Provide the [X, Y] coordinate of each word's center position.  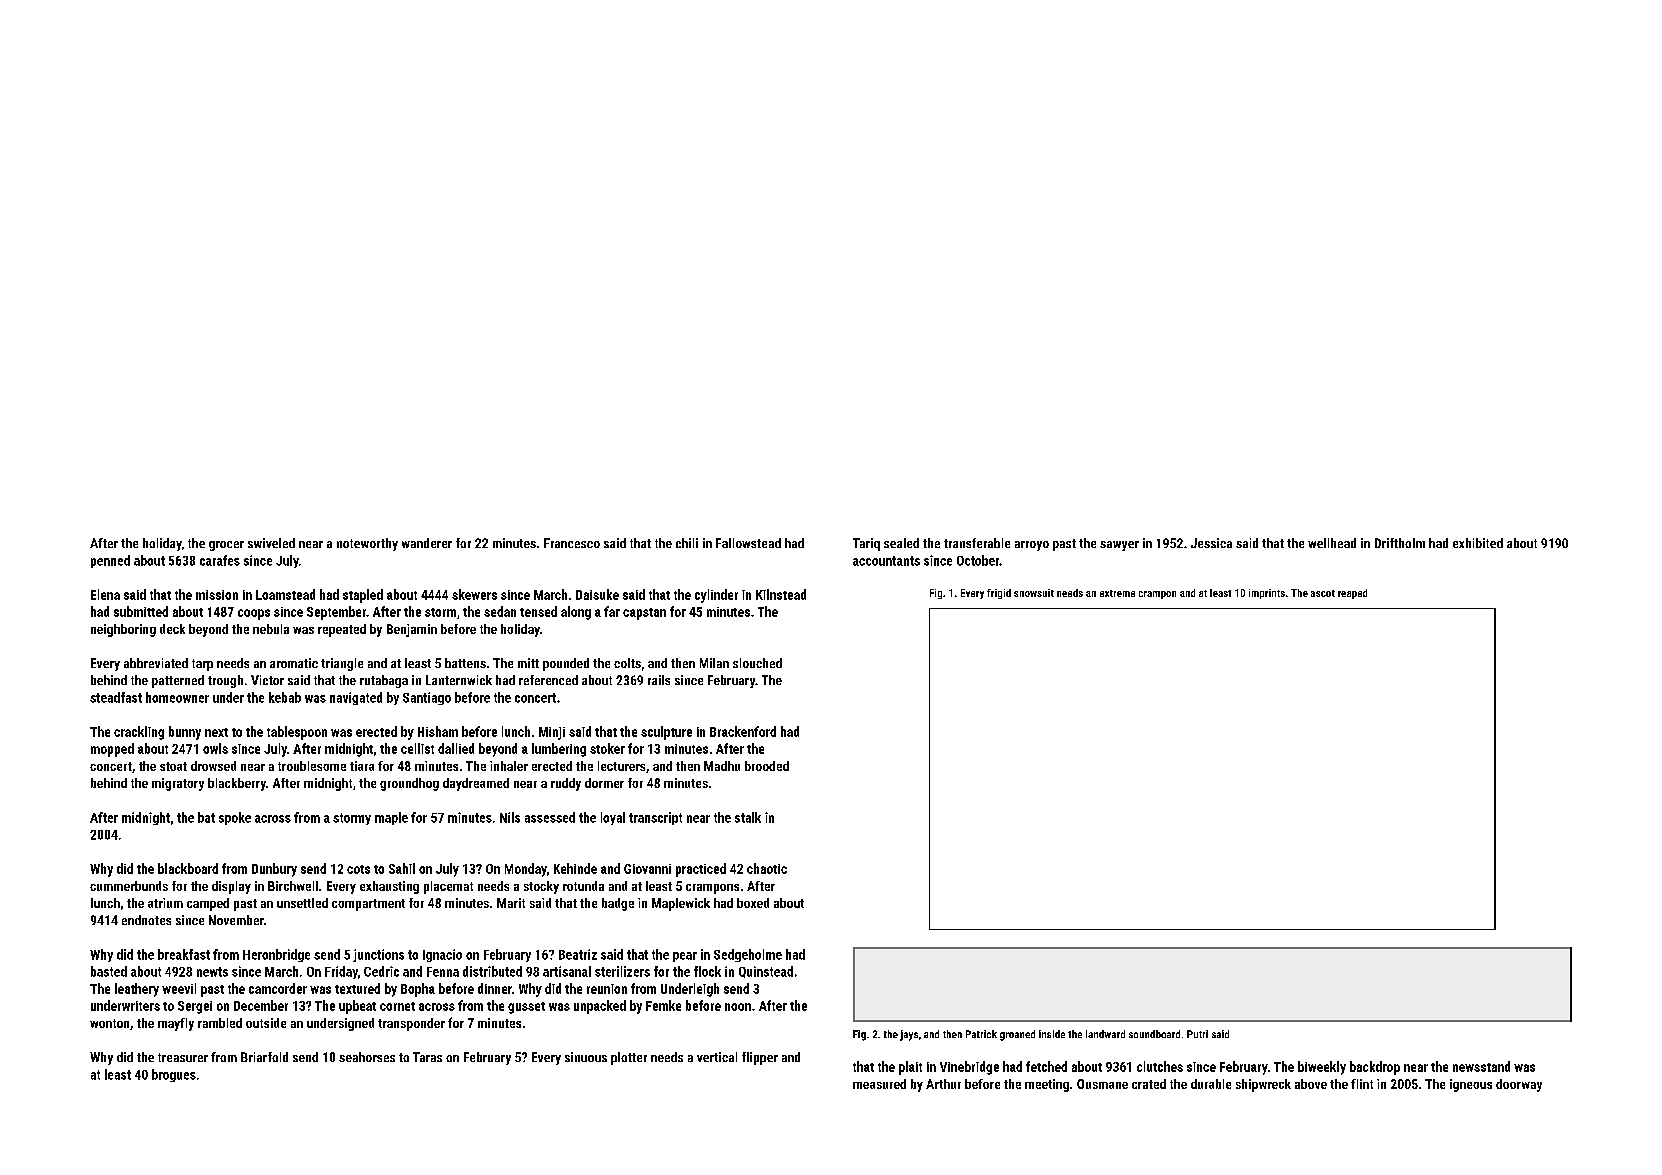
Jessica [1211, 543]
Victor [267, 680]
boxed [753, 903]
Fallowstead [748, 543]
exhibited [1478, 543]
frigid [999, 594]
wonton [109, 1023]
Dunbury [274, 870]
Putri [1197, 1034]
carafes [220, 560]
